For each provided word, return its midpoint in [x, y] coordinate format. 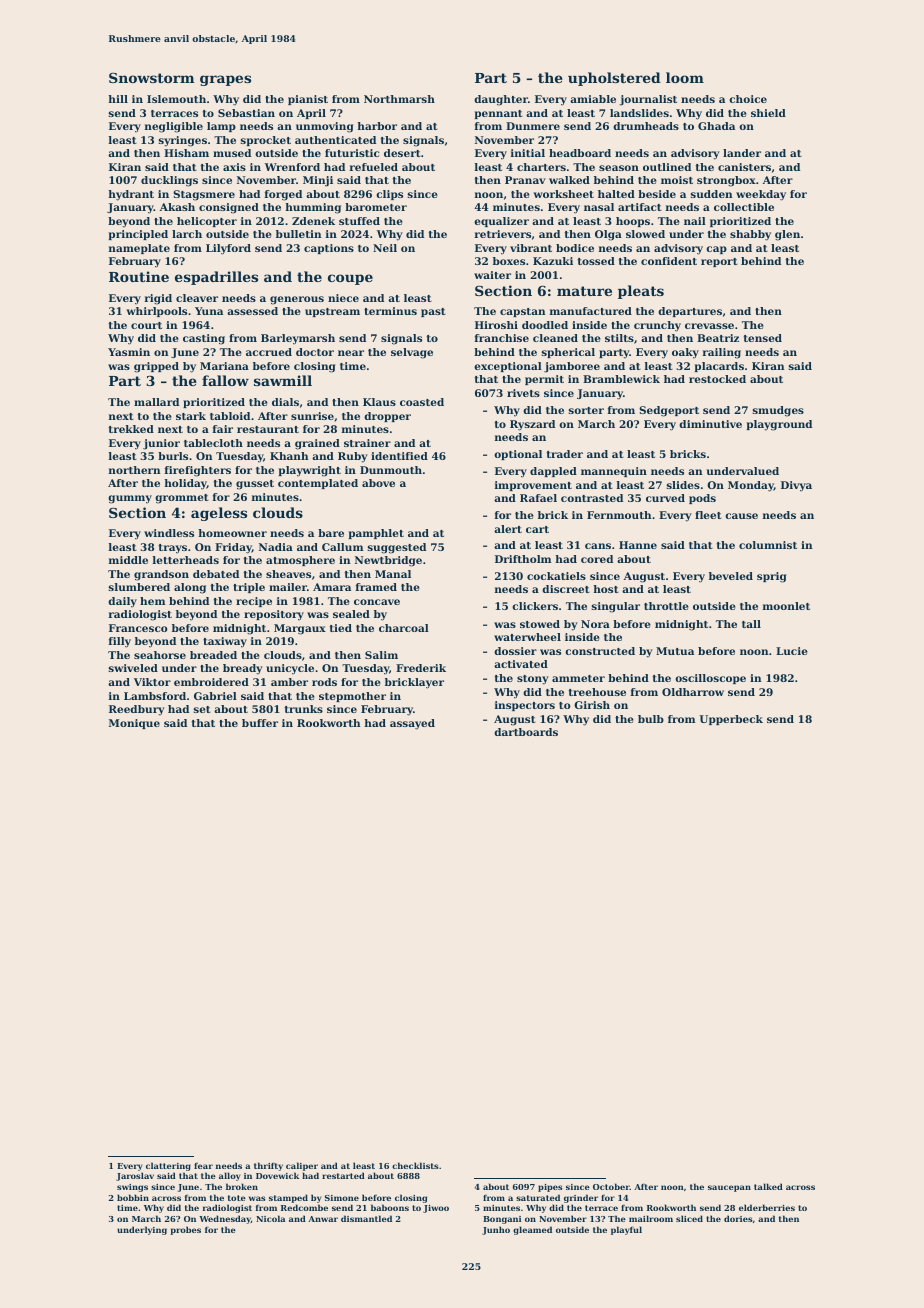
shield [768, 113]
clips [389, 195]
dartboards [526, 732]
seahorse [160, 655]
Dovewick [277, 1175]
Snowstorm [152, 78]
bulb [651, 719]
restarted [343, 1175]
